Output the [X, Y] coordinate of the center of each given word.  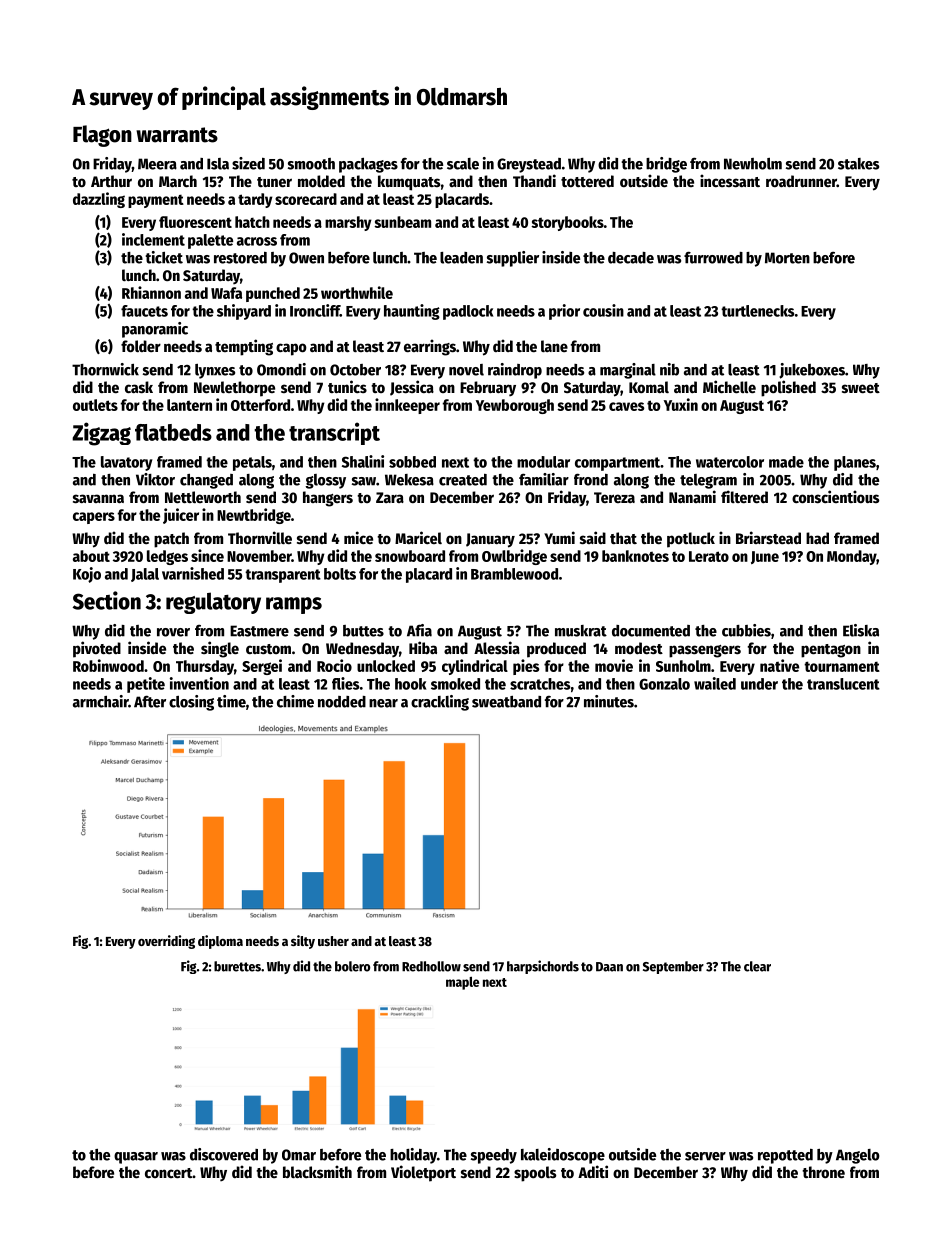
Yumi [559, 537]
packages [368, 165]
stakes [858, 164]
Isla [218, 164]
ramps [294, 605]
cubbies [746, 630]
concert [168, 1173]
